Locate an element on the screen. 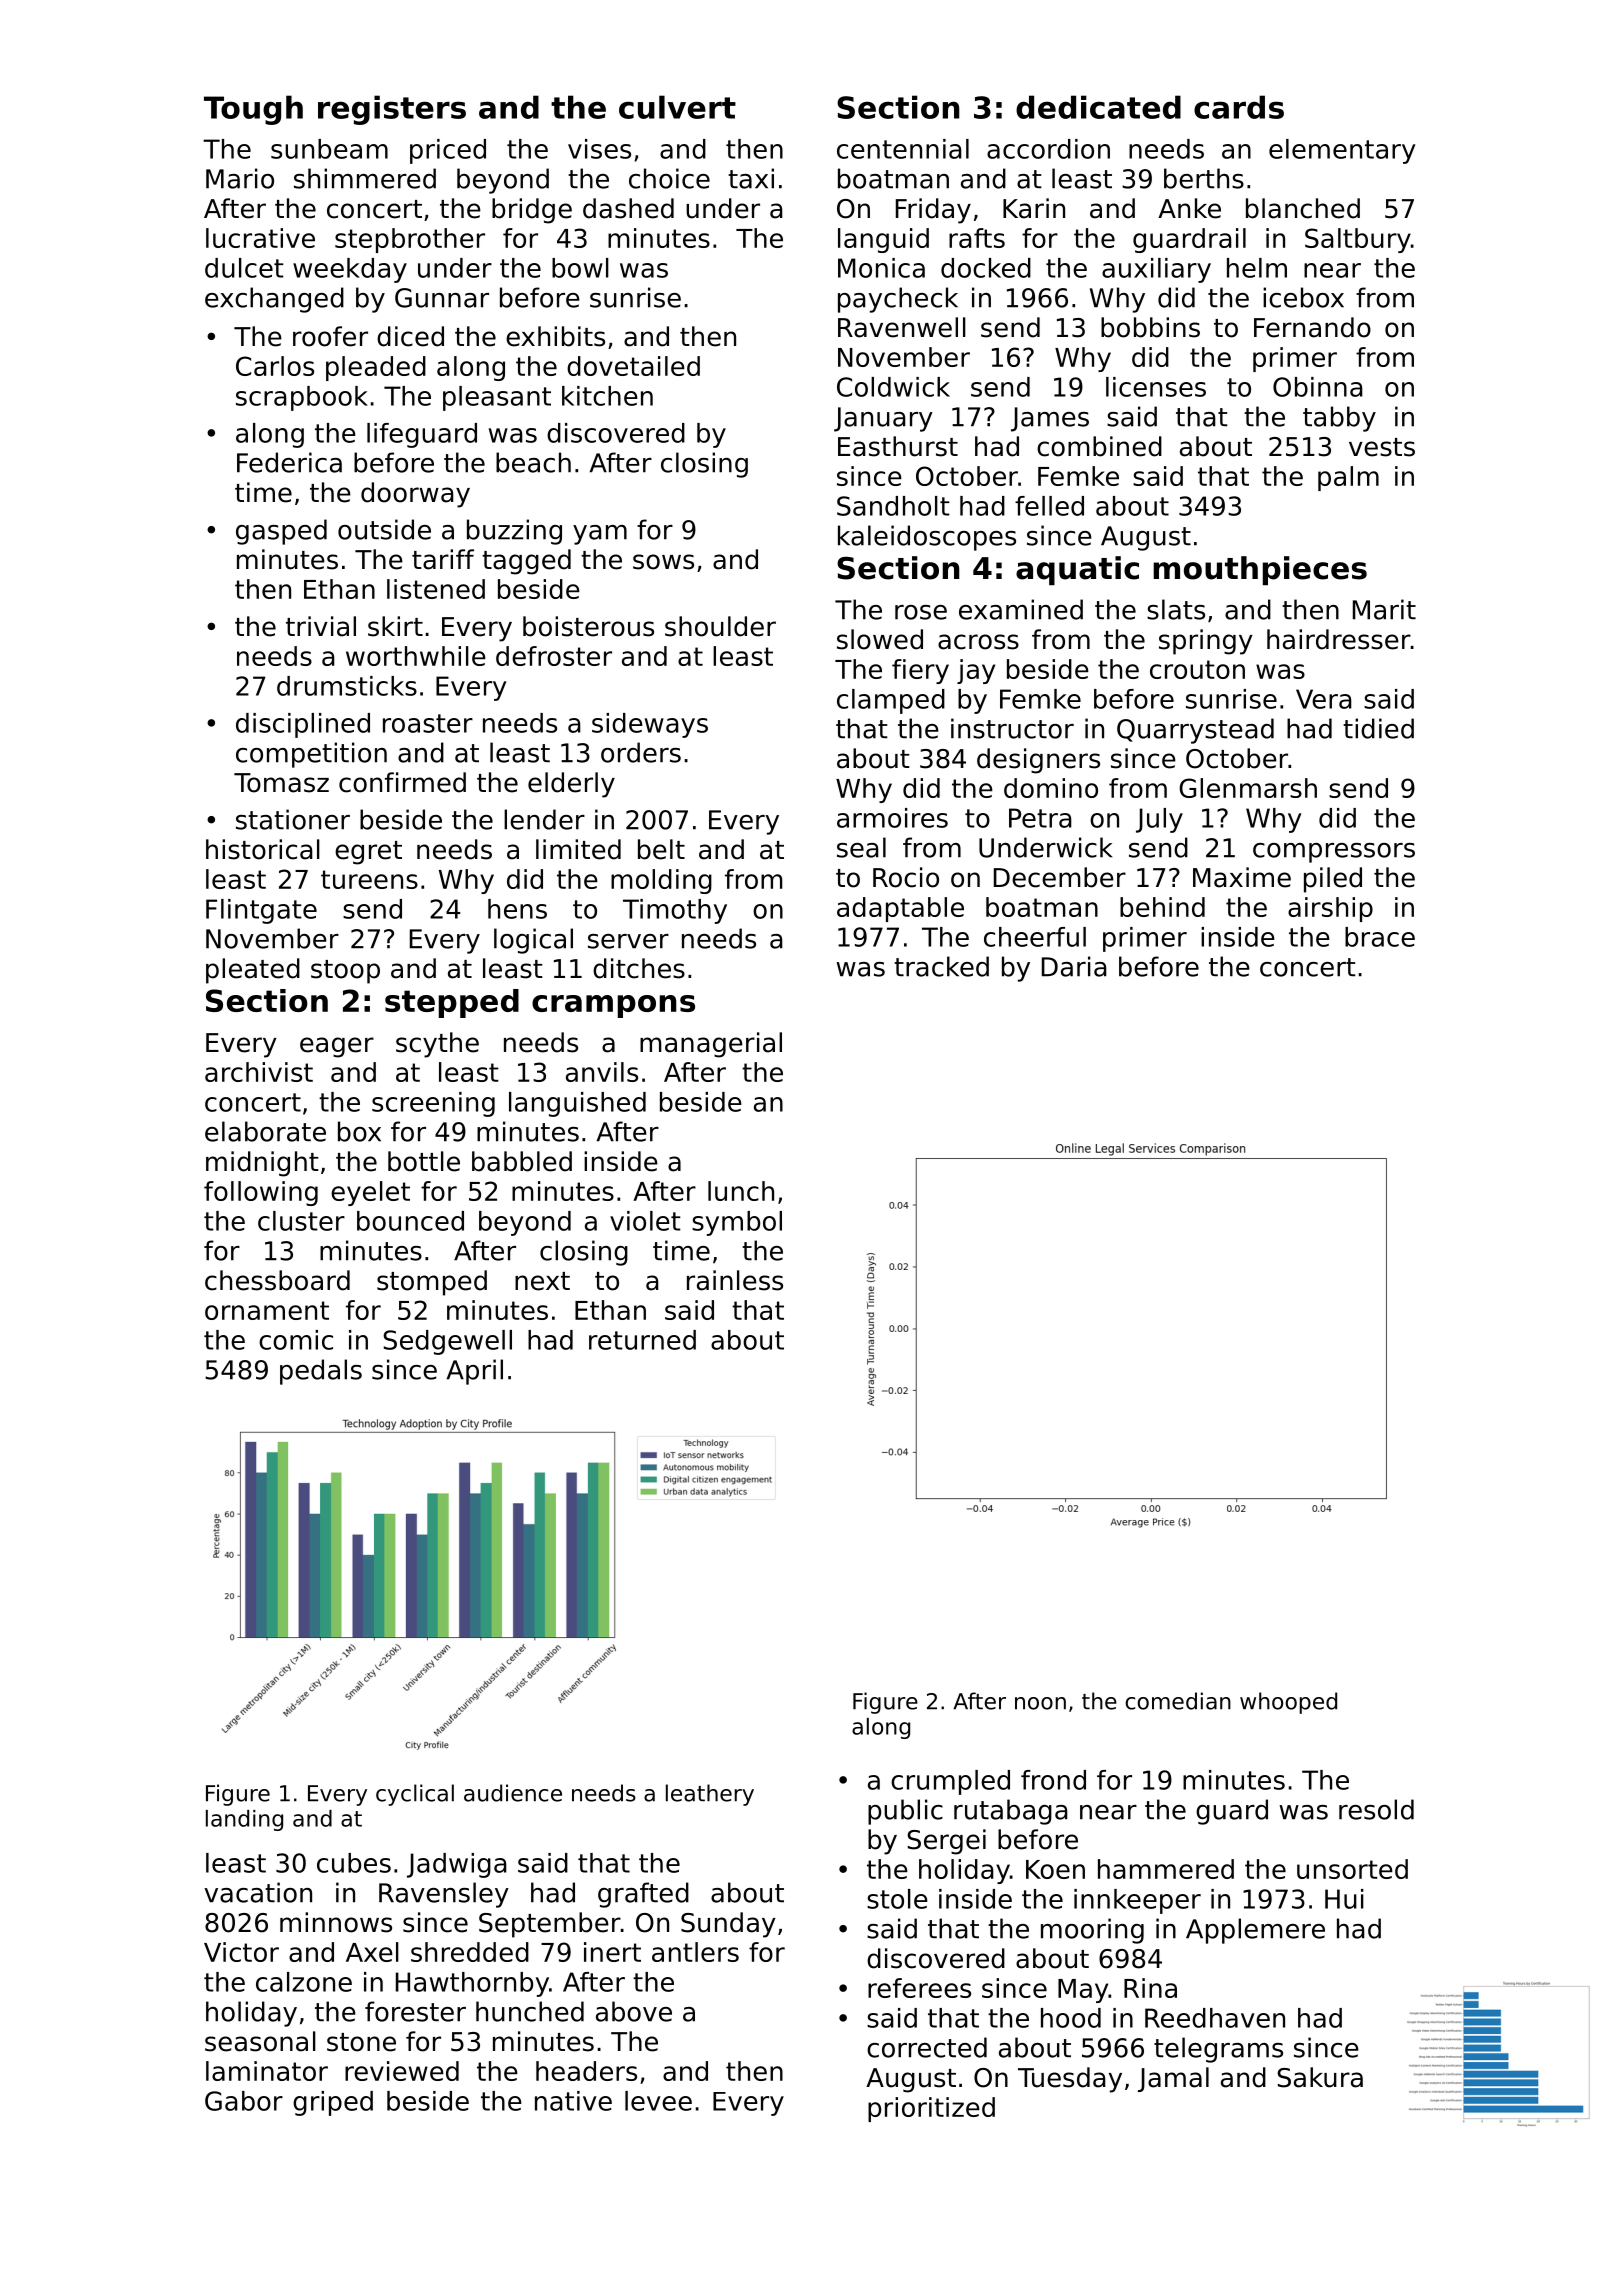 This screenshot has width=1620, height=2292. returned is located at coordinates (642, 1340).
